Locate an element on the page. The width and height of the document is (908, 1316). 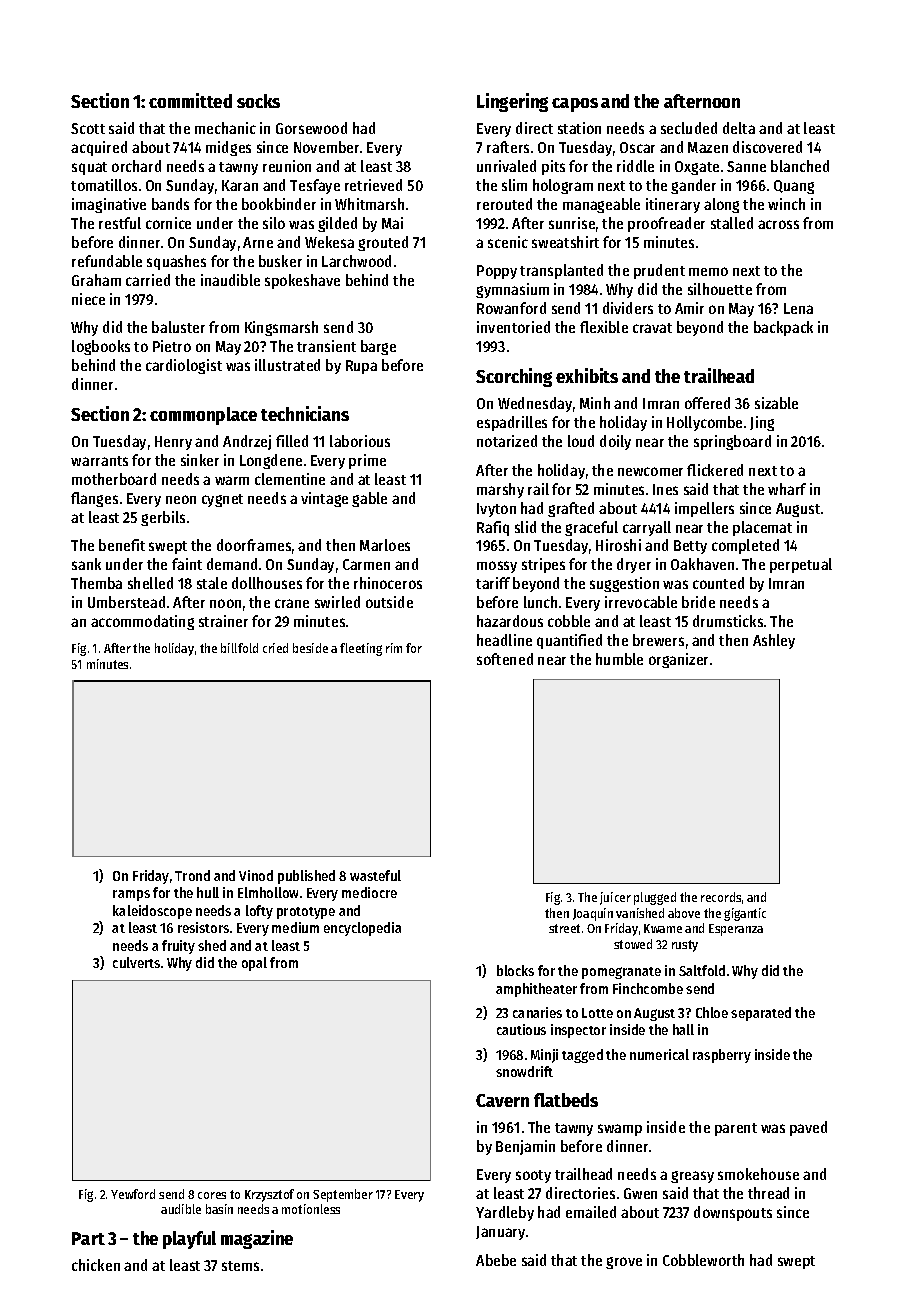
records is located at coordinates (721, 897).
